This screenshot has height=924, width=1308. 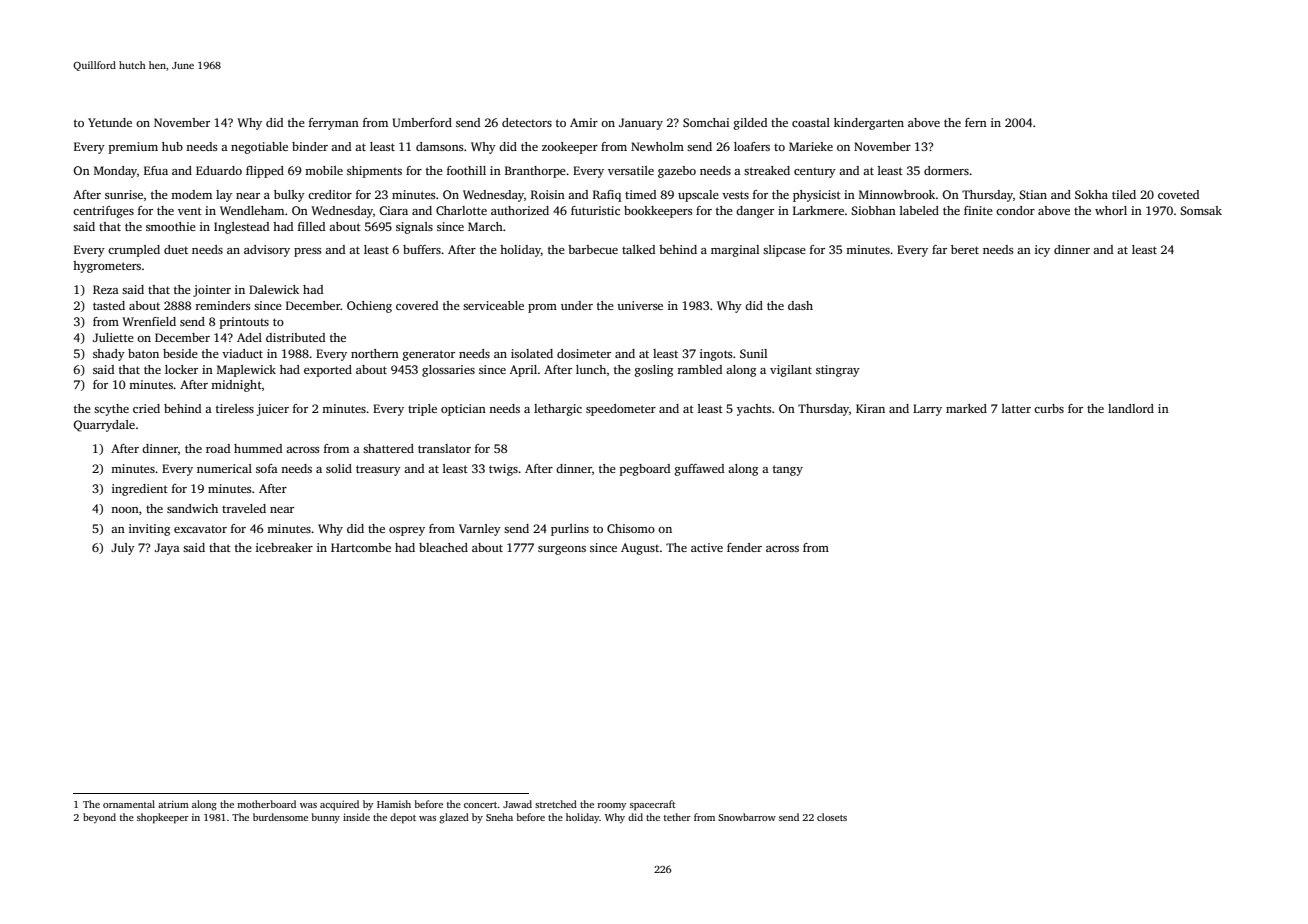 What do you see at coordinates (946, 170) in the screenshot?
I see `dormers` at bounding box center [946, 170].
